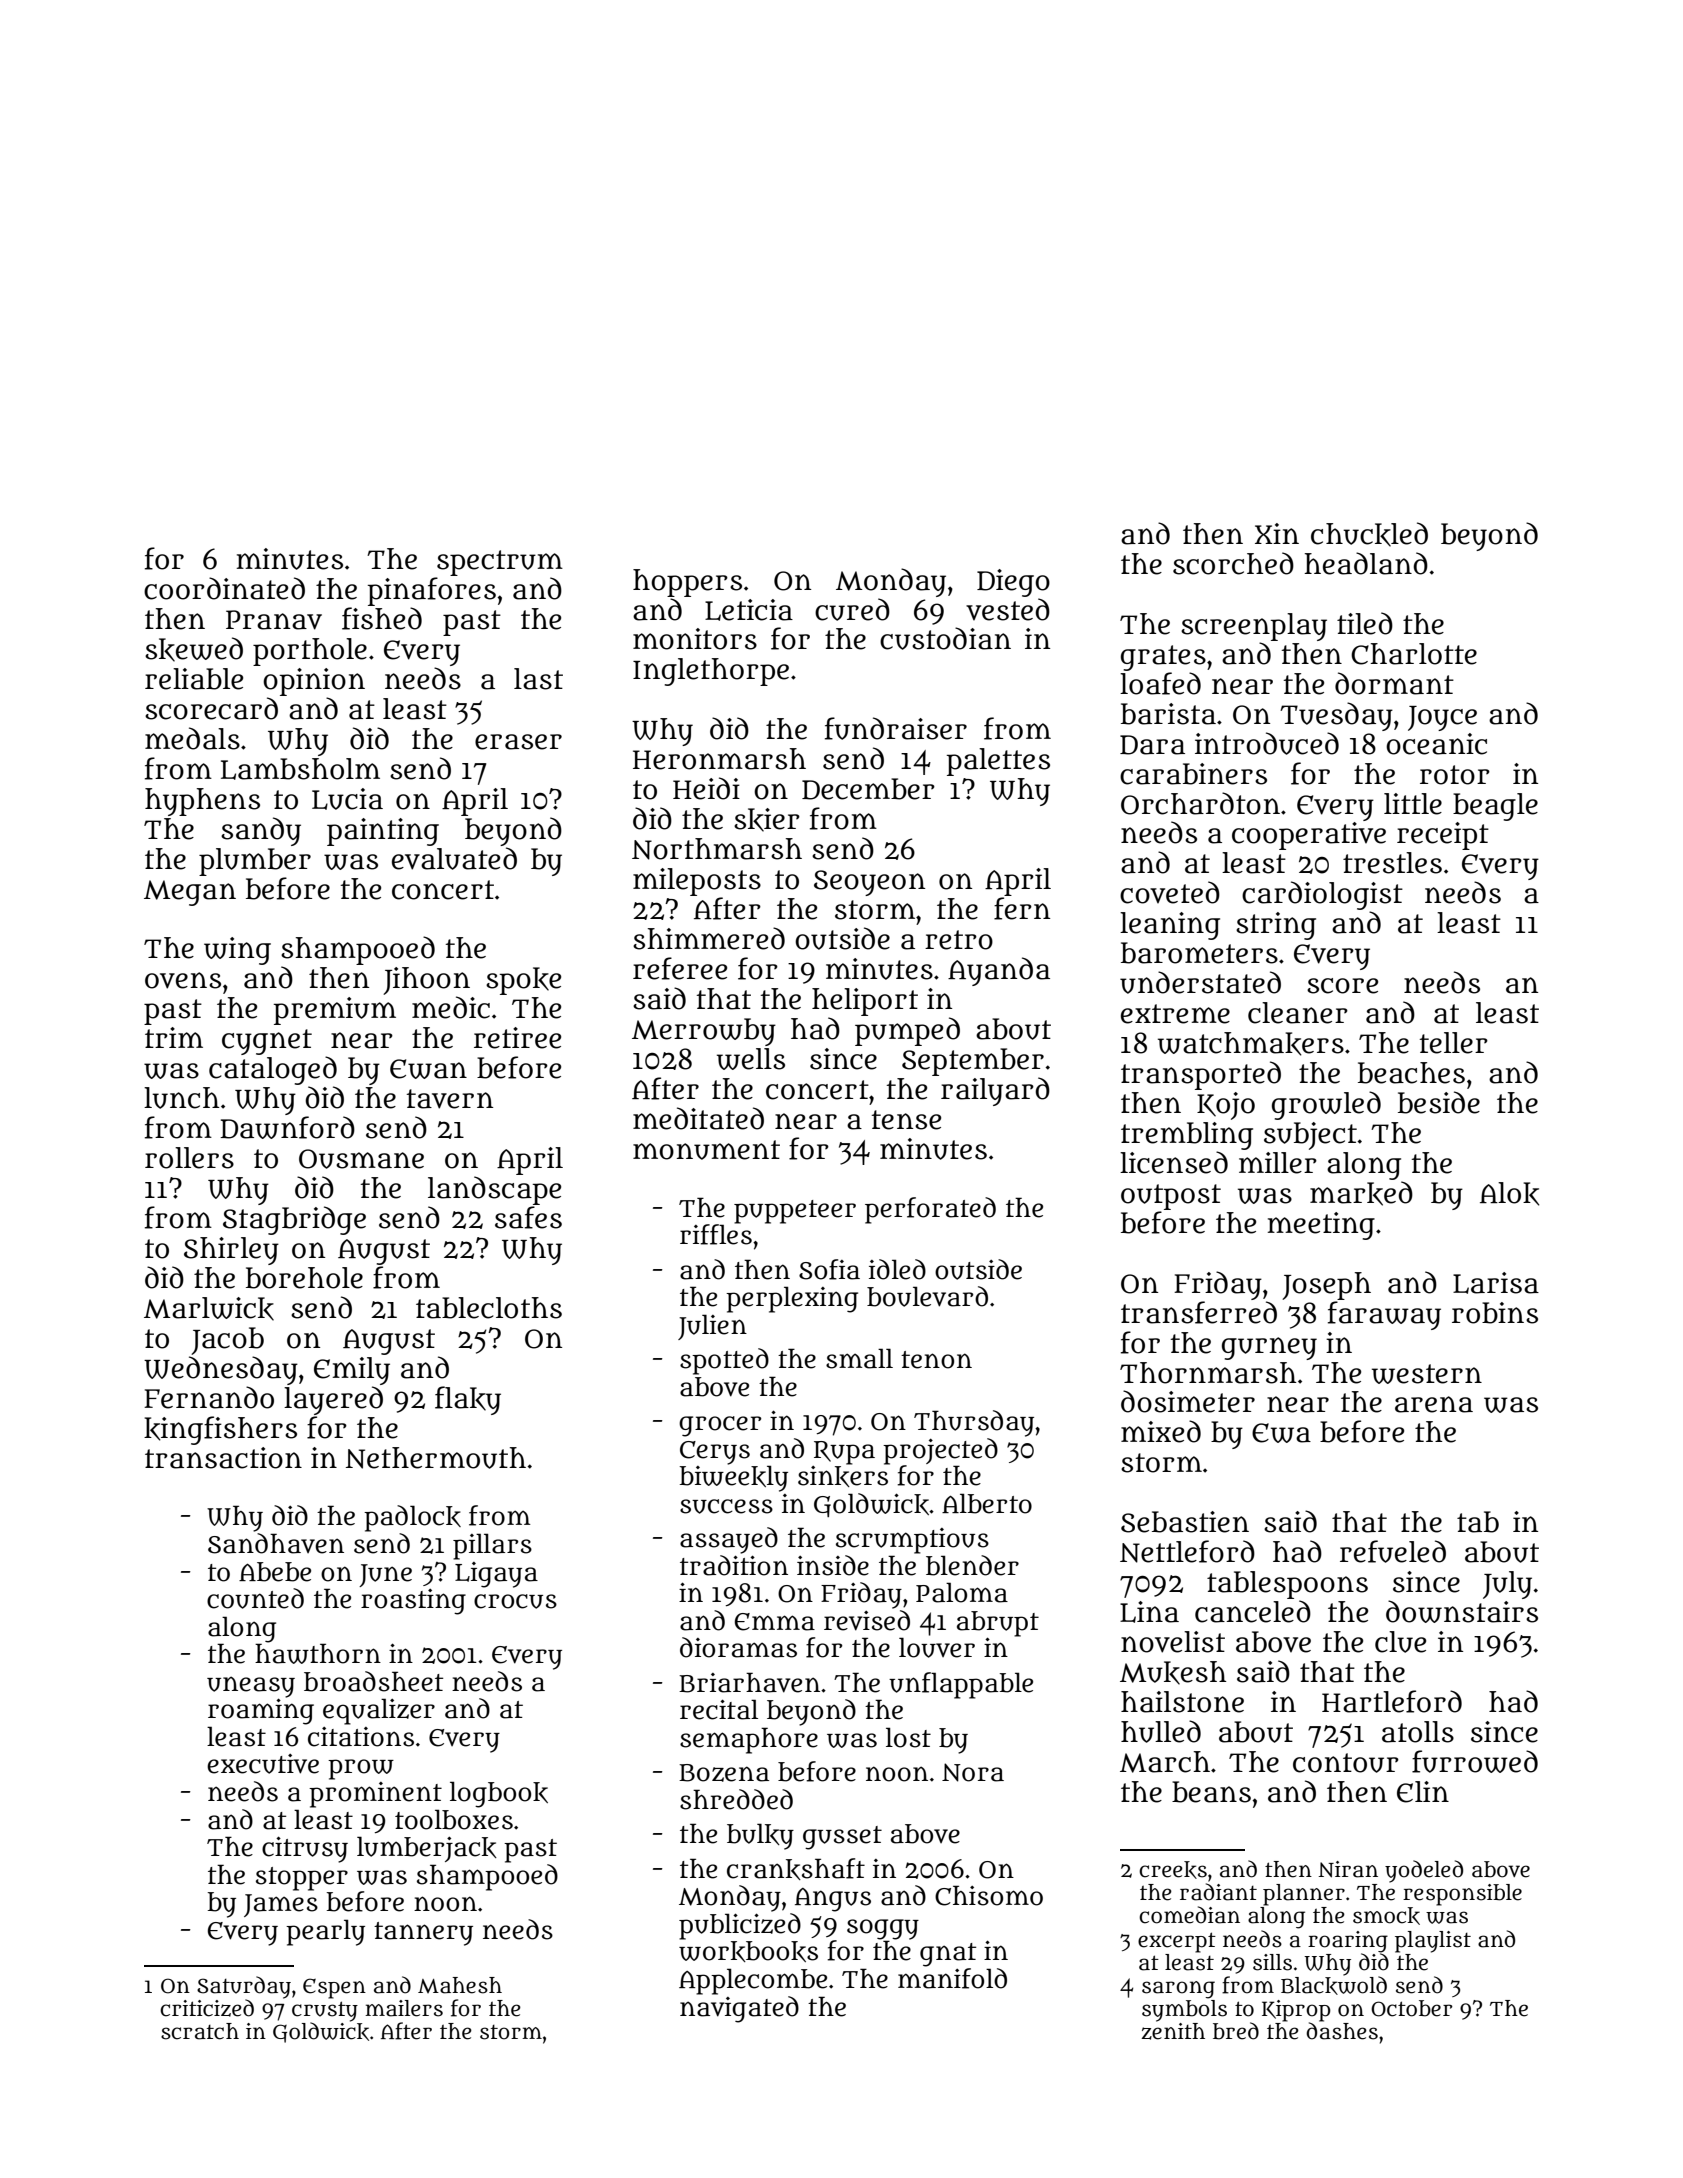  What do you see at coordinates (251, 1687) in the document?
I see `uneasy` at bounding box center [251, 1687].
